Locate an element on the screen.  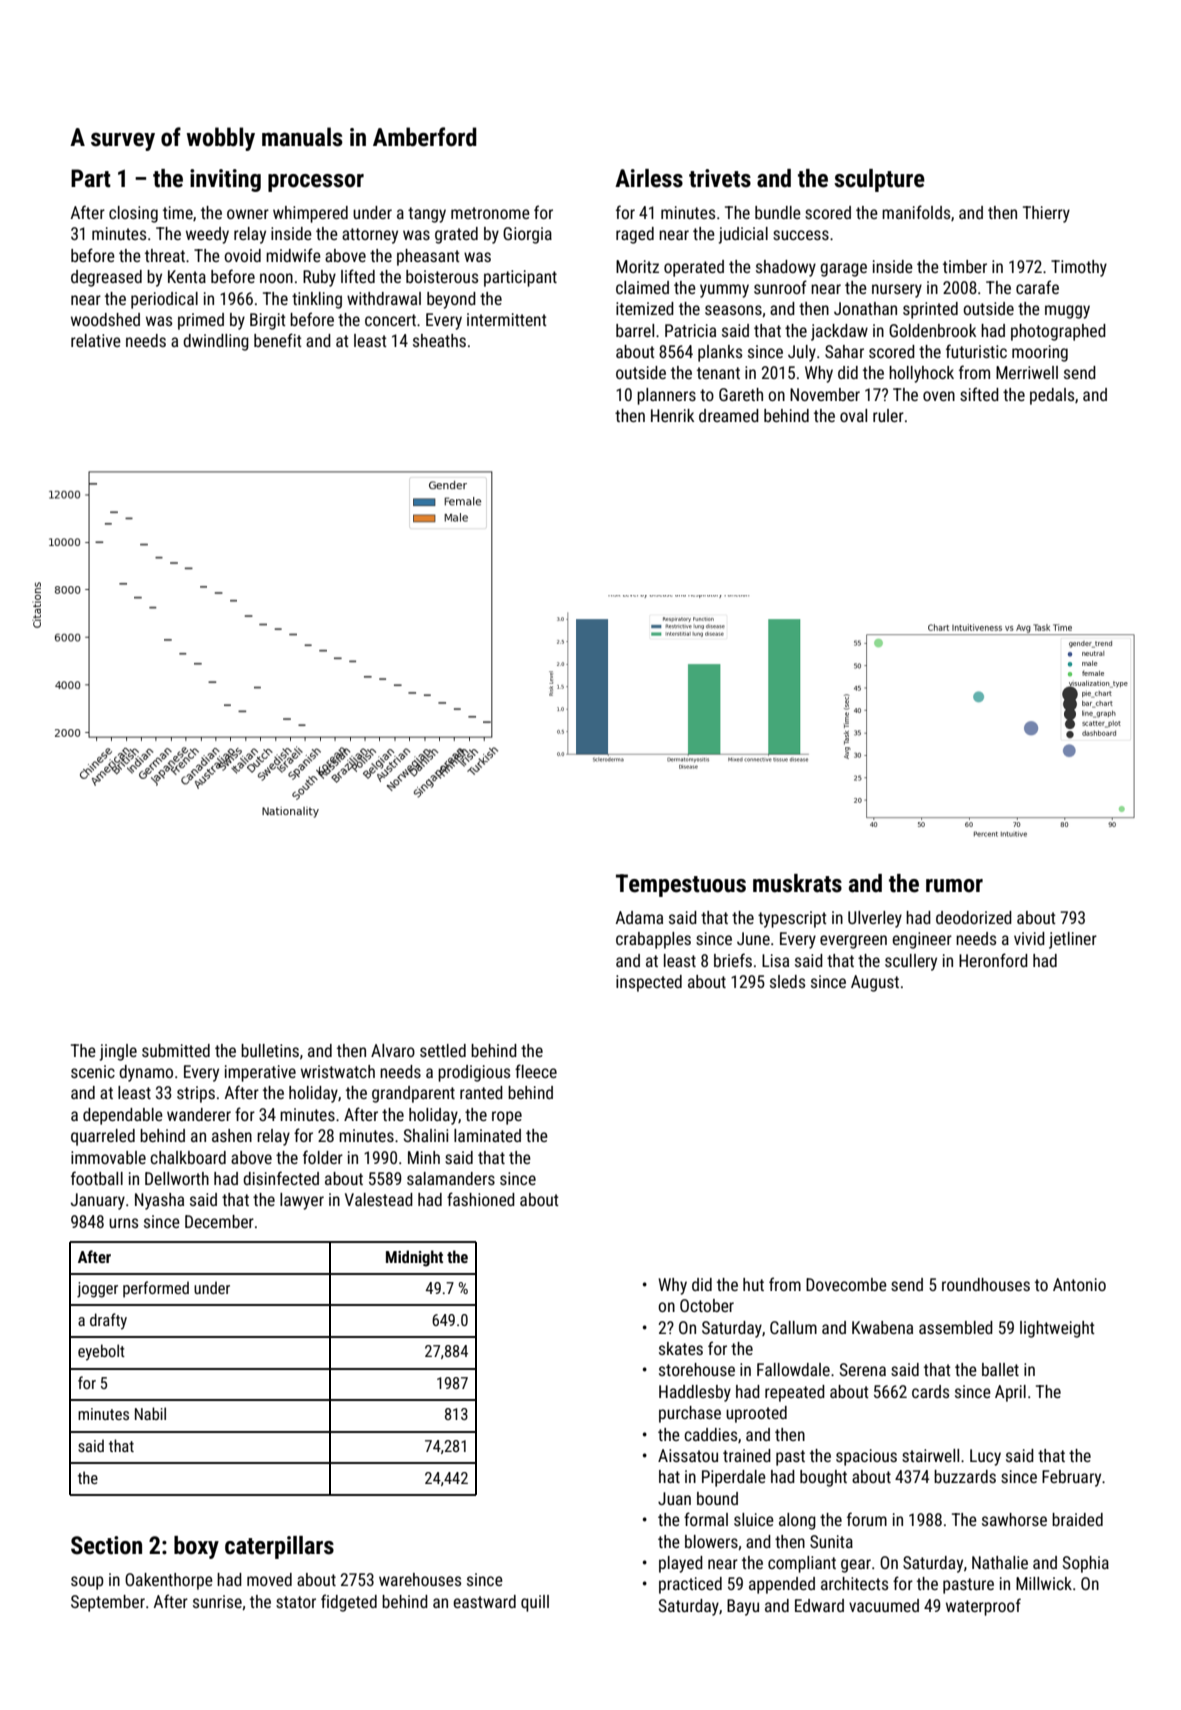
warehouses is located at coordinates (420, 1579).
